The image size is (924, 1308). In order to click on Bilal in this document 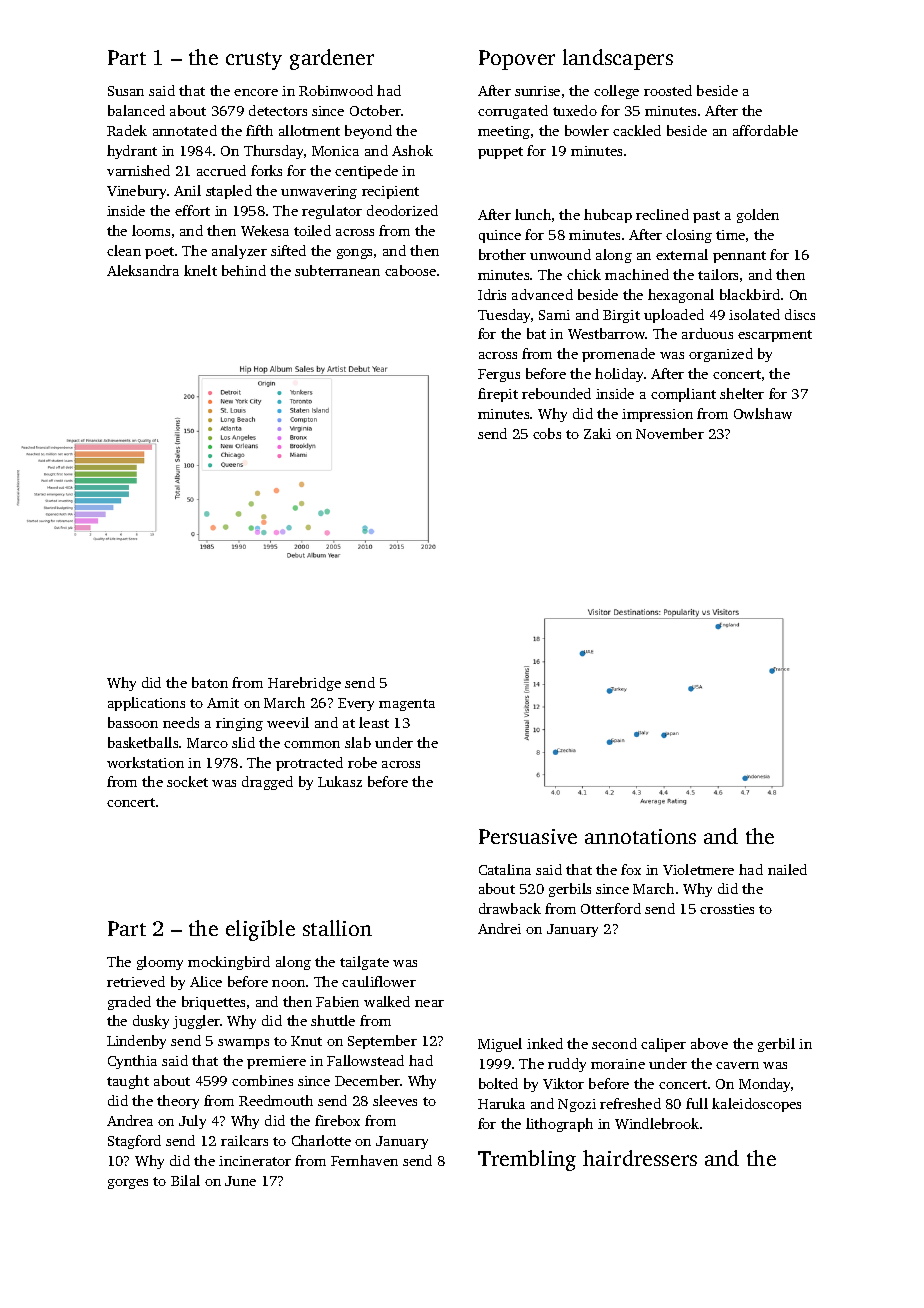, I will do `click(185, 1180)`.
